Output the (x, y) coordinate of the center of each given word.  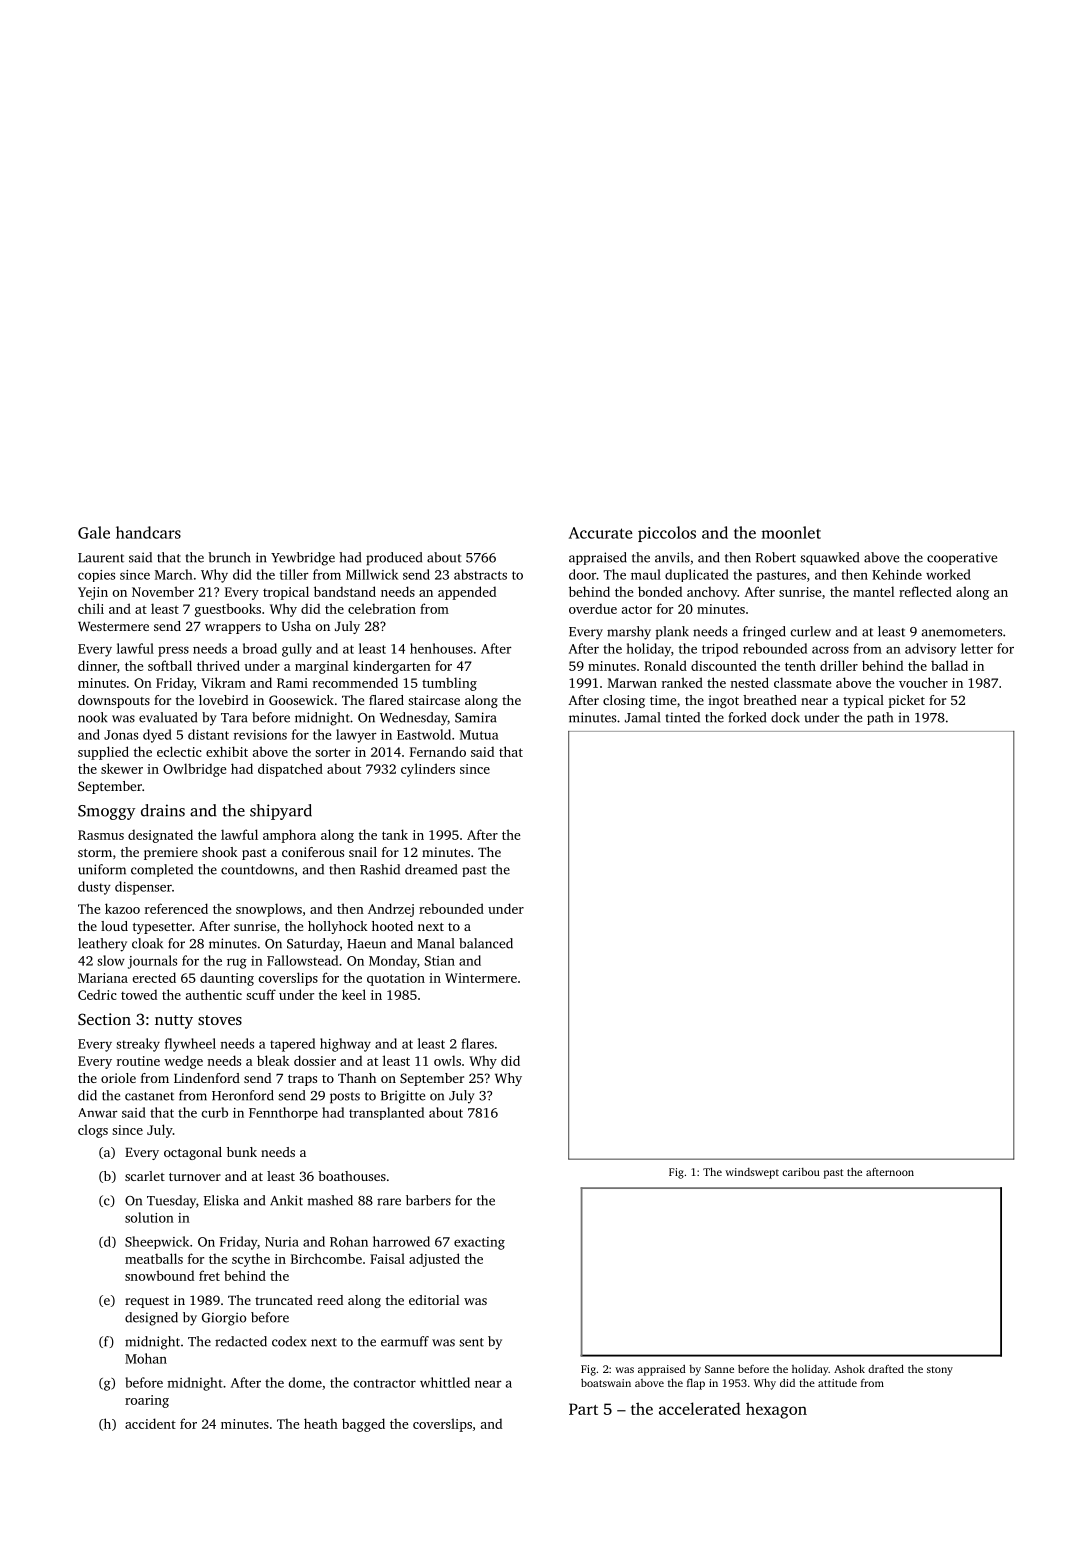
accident (150, 1423)
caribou (801, 1172)
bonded (660, 591)
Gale (94, 532)
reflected (925, 591)
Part (583, 1409)
